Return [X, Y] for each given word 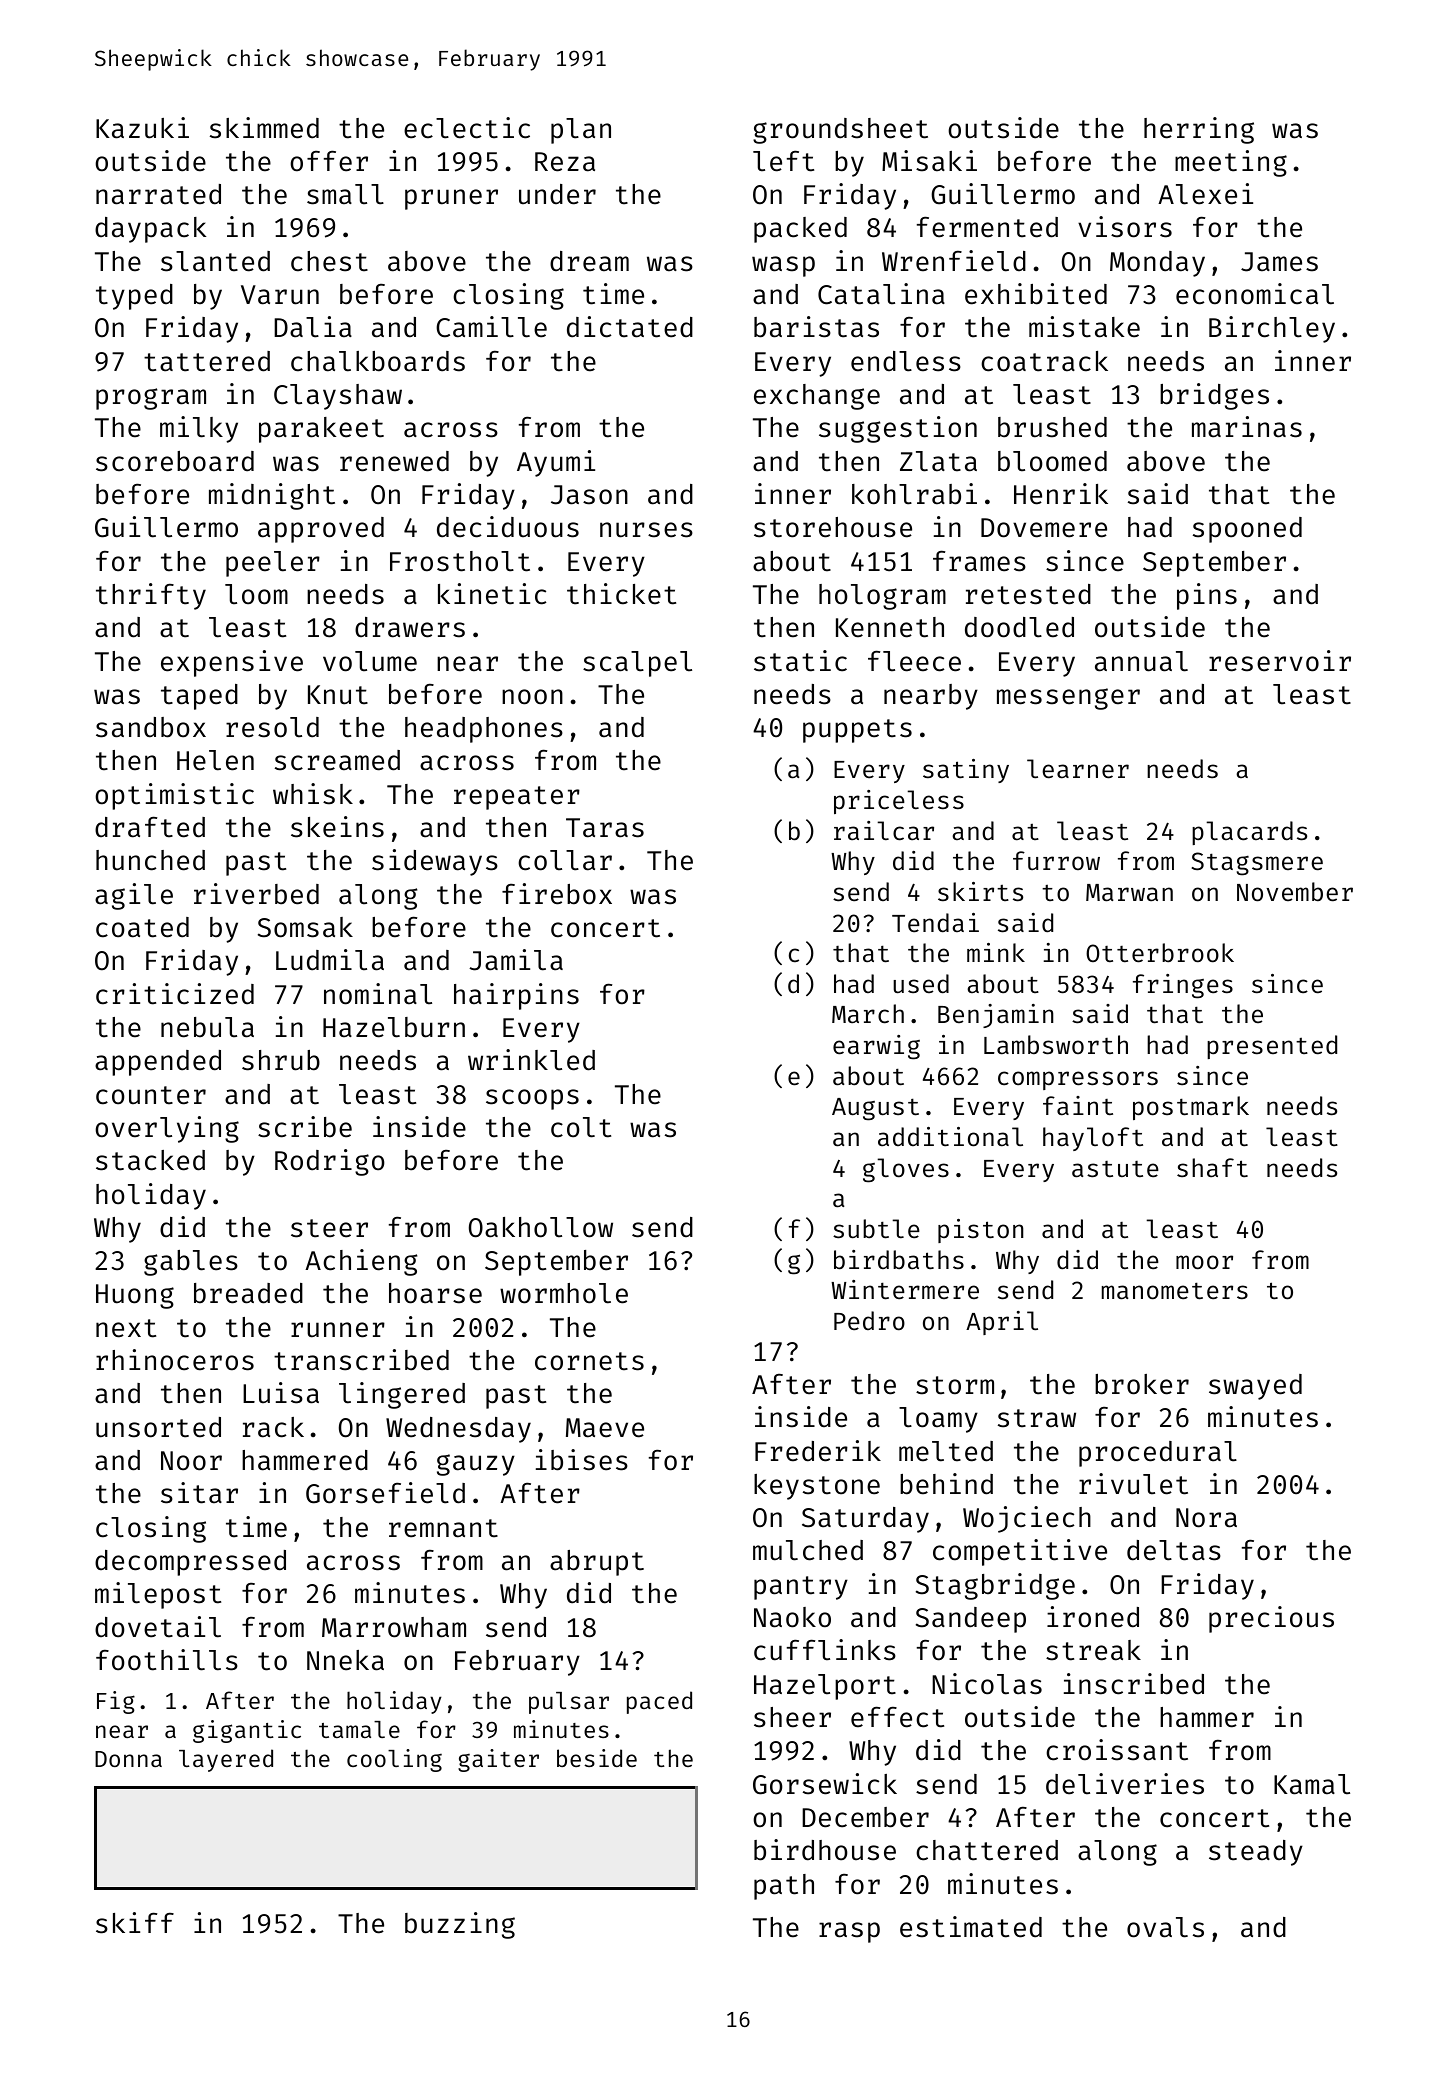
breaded [248, 1293]
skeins [337, 827]
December [865, 1817]
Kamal [1312, 1784]
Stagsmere [1257, 864]
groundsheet [840, 131]
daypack [150, 230]
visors [1125, 227]
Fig [116, 1702]
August [875, 1109]
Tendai [935, 923]
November [1295, 892]
